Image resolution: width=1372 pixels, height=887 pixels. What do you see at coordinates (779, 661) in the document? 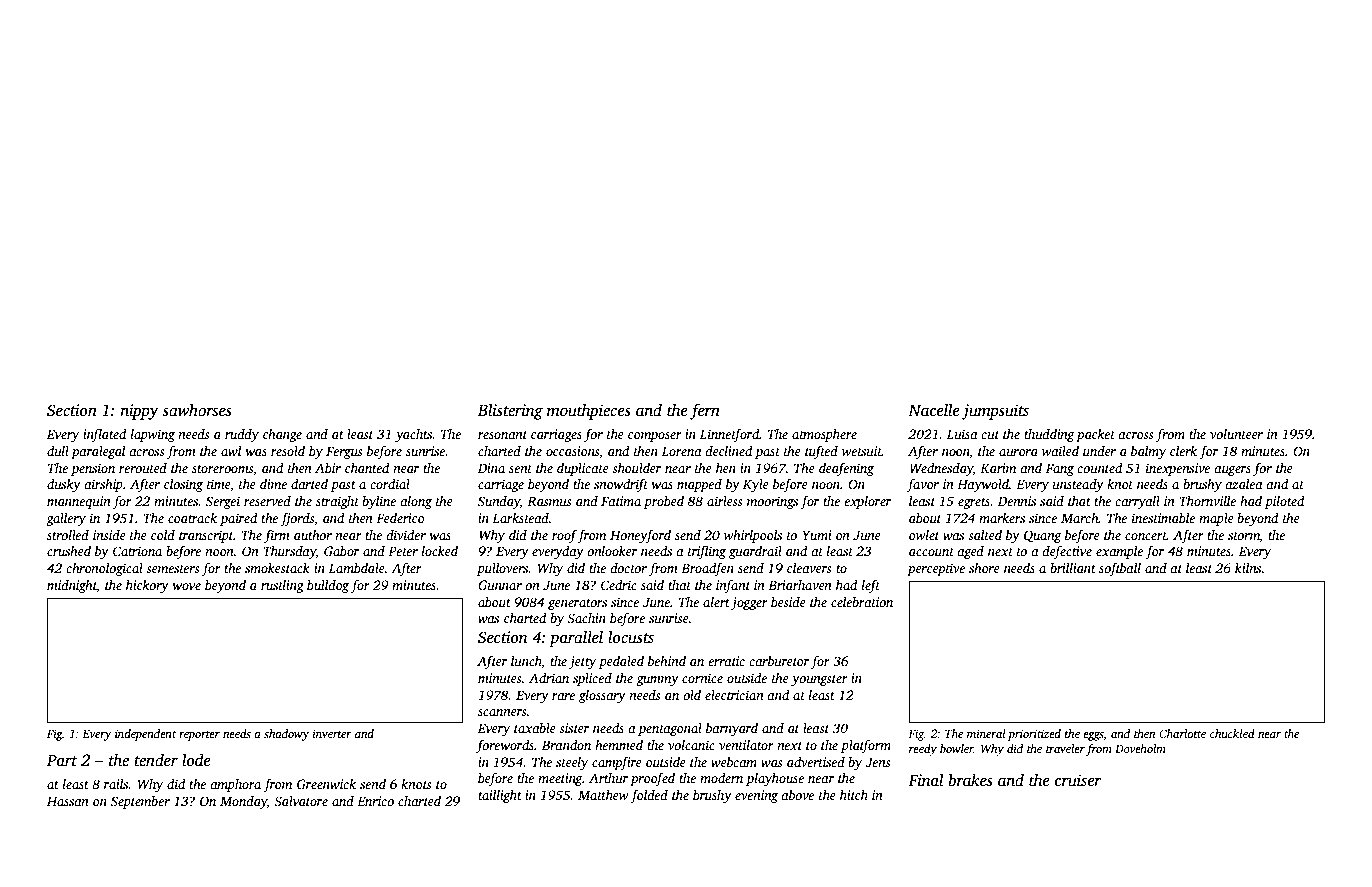
I see `carburetor` at bounding box center [779, 661].
